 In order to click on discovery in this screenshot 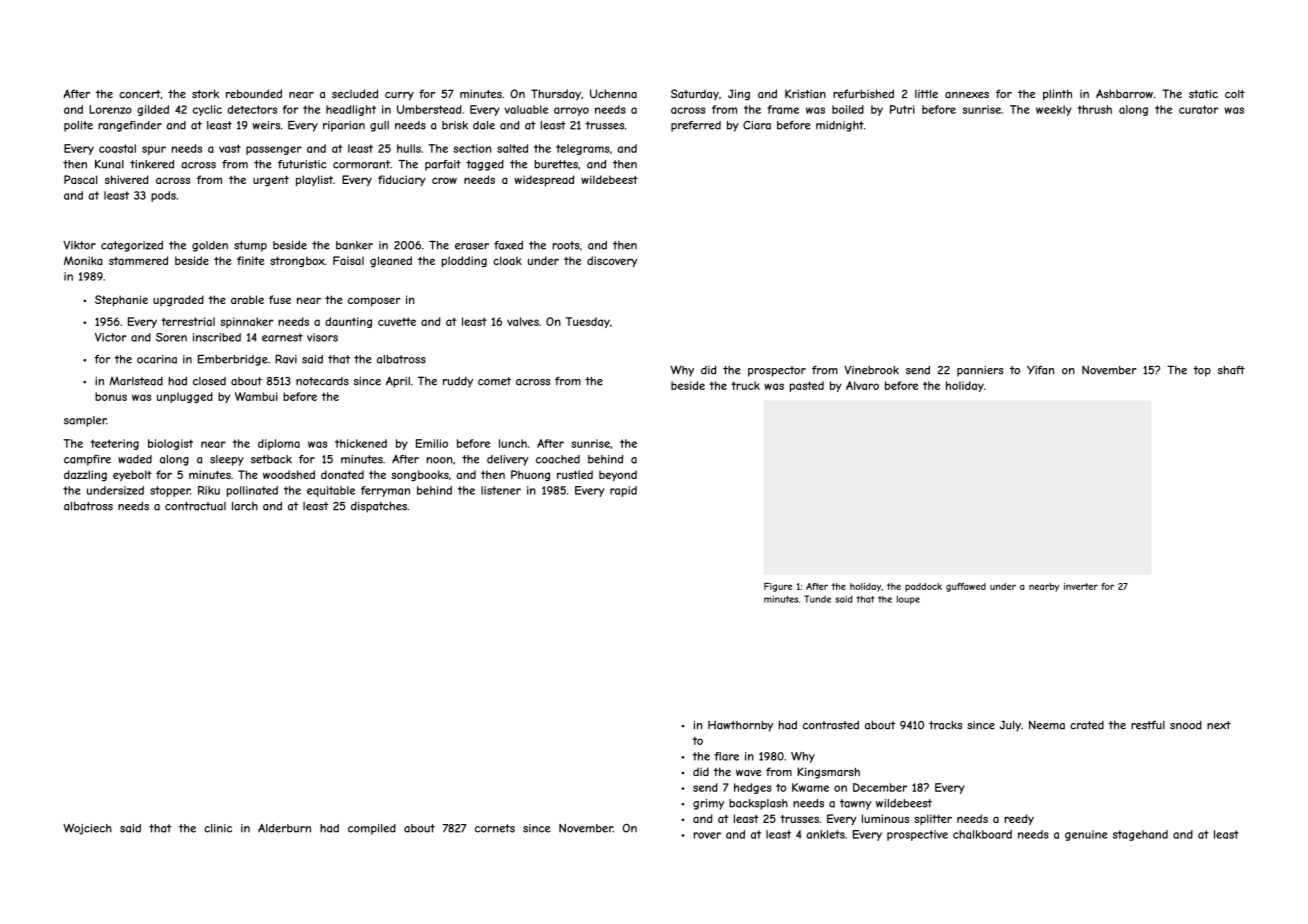, I will do `click(612, 261)`.
